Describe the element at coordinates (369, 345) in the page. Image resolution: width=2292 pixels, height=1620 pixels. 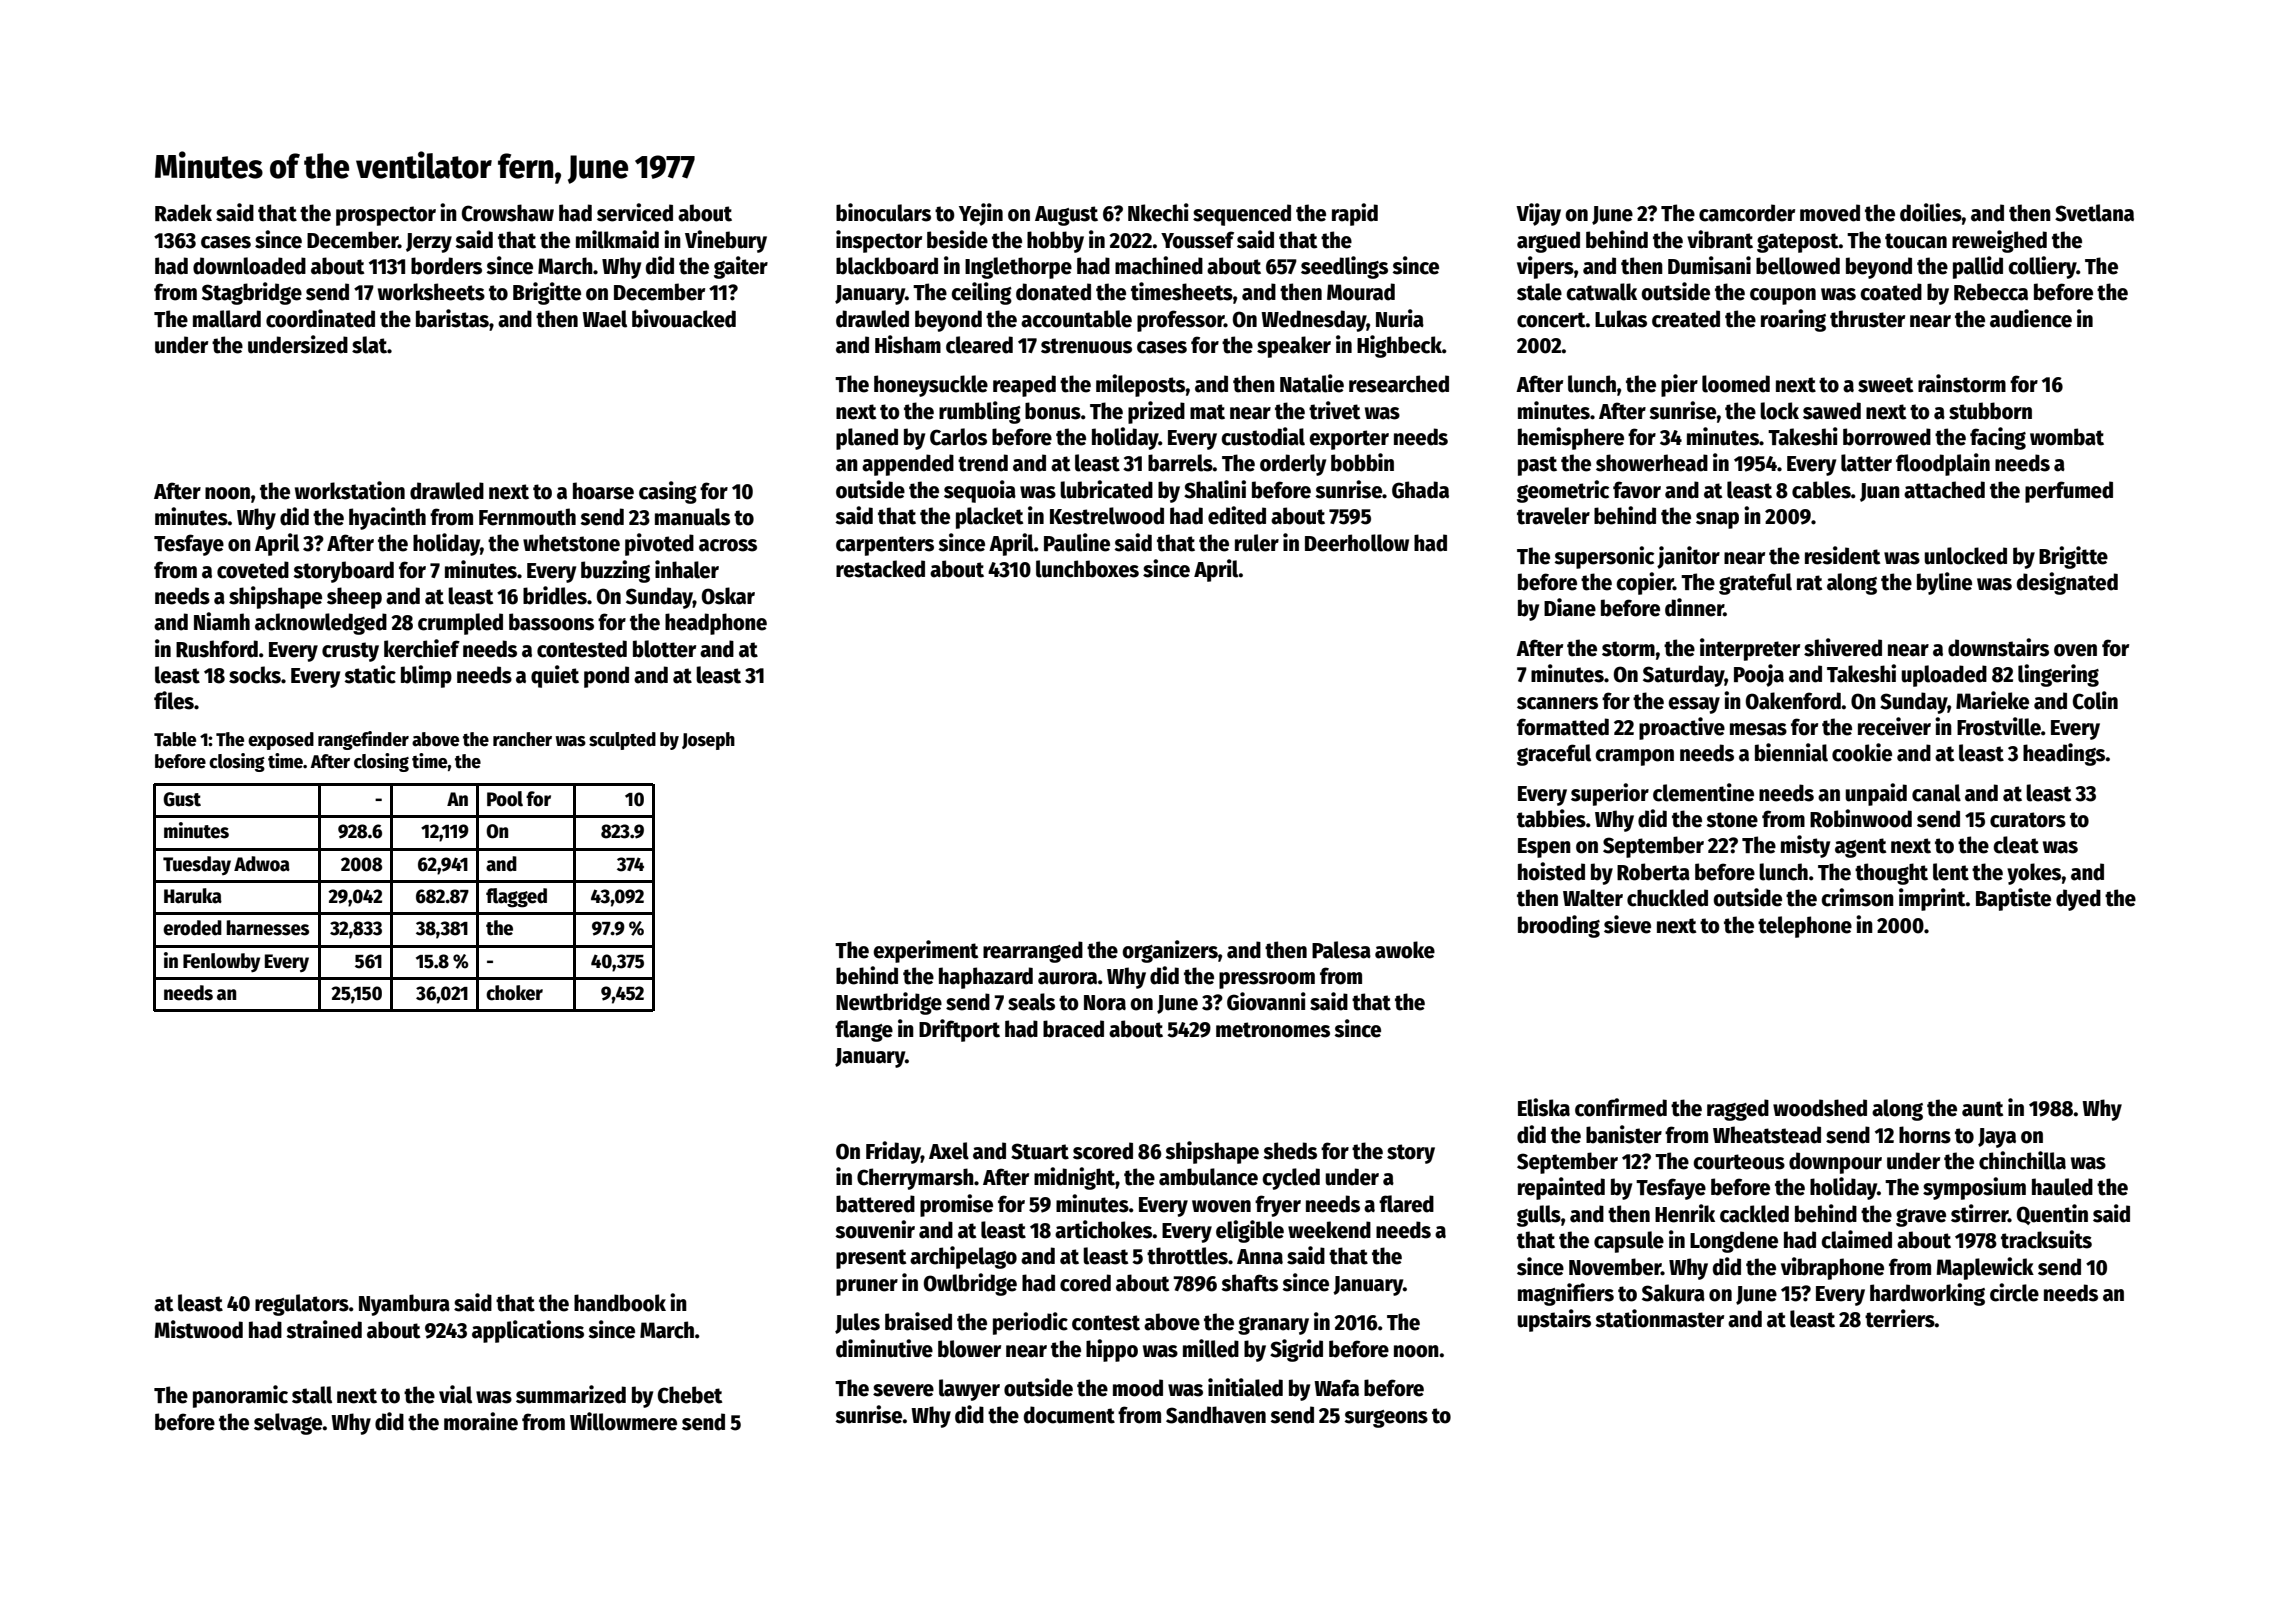
I see `slat` at that location.
